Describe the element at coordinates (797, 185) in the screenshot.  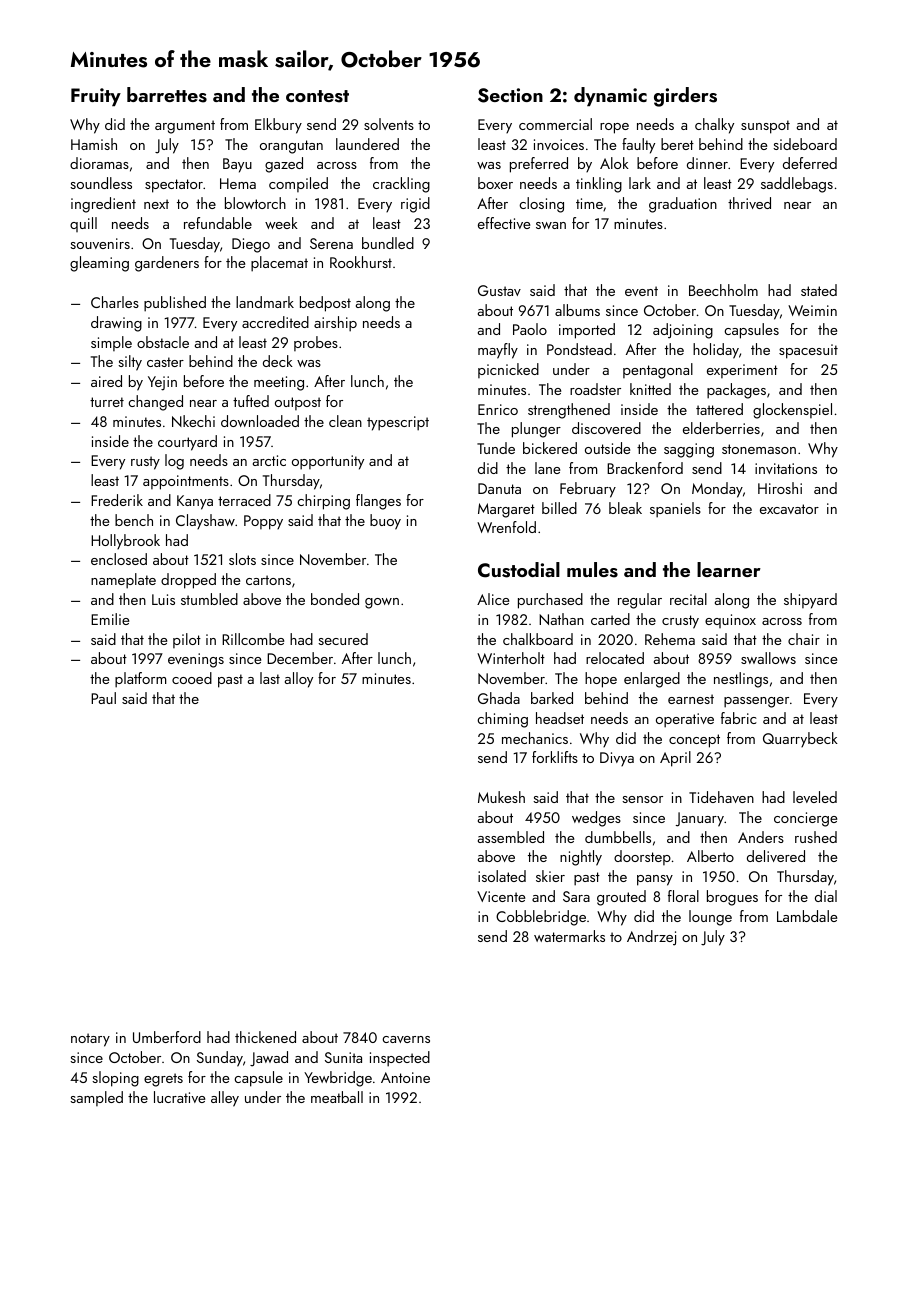
I see `saddlebags` at that location.
